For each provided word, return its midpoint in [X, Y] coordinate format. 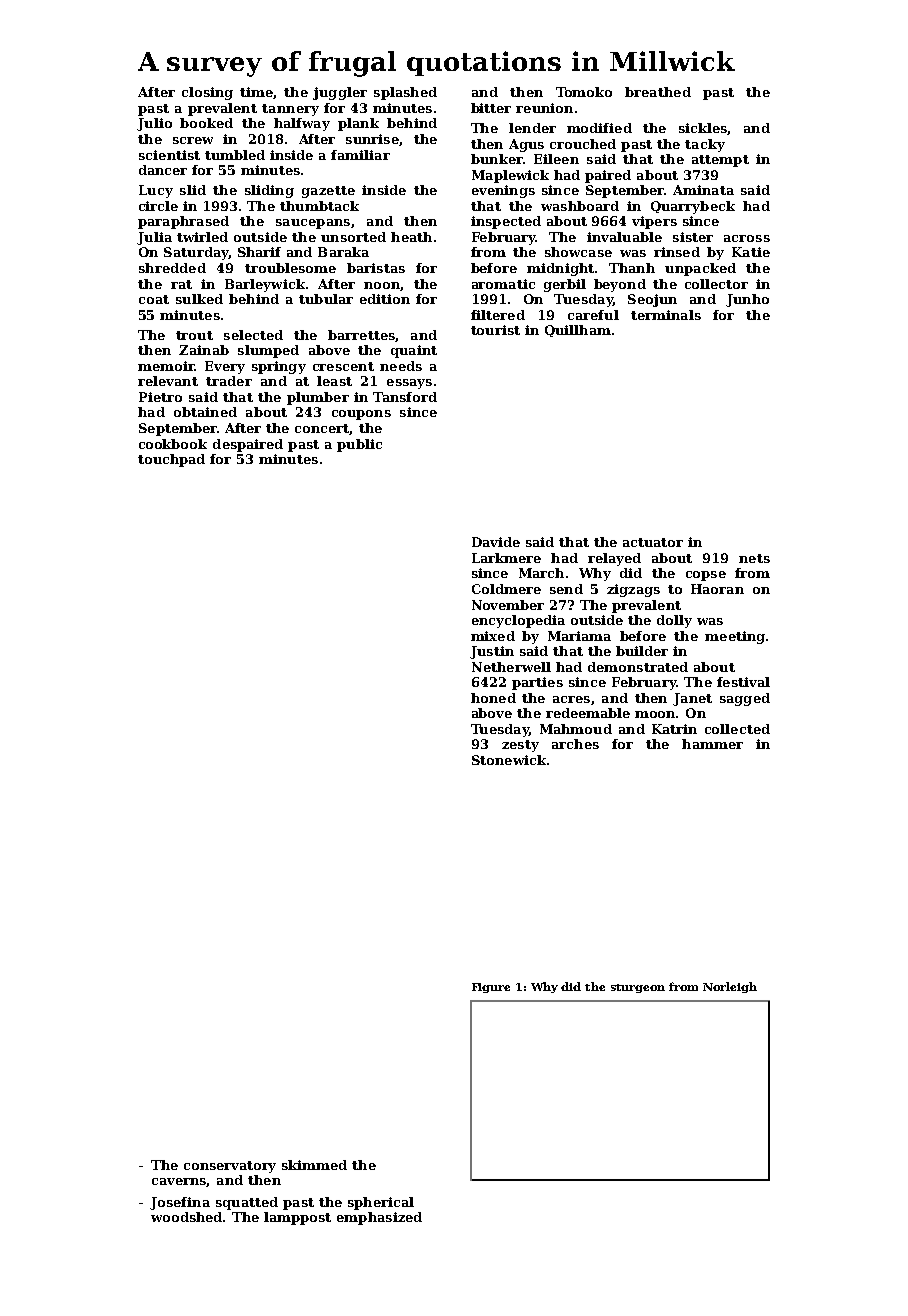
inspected [506, 222]
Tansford [405, 397]
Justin [492, 652]
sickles [703, 128]
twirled [202, 237]
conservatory [230, 1167]
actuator [653, 542]
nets [754, 558]
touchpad [171, 460]
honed [493, 698]
